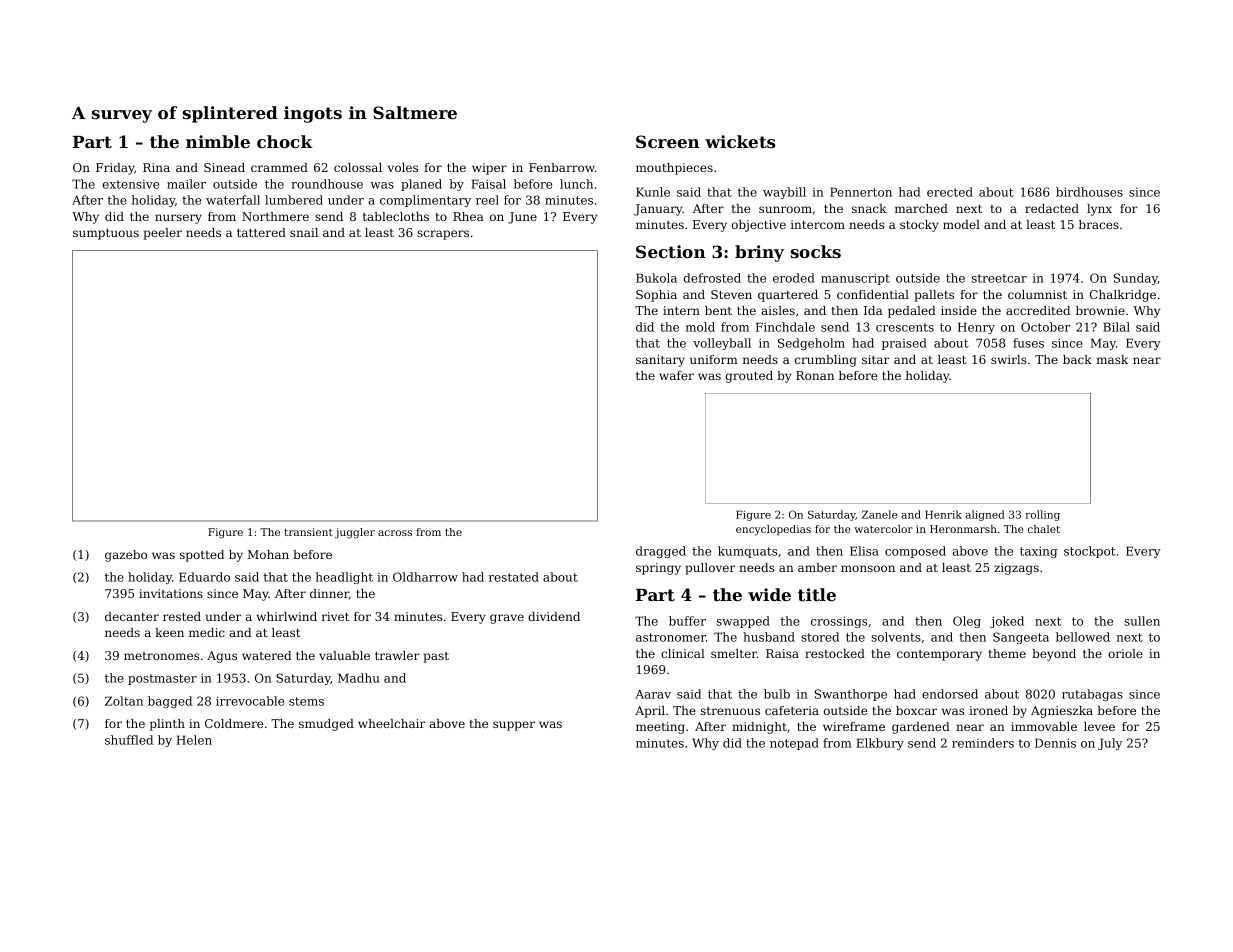 The image size is (1233, 952). Describe the element at coordinates (740, 141) in the image. I see `wickets` at that location.
